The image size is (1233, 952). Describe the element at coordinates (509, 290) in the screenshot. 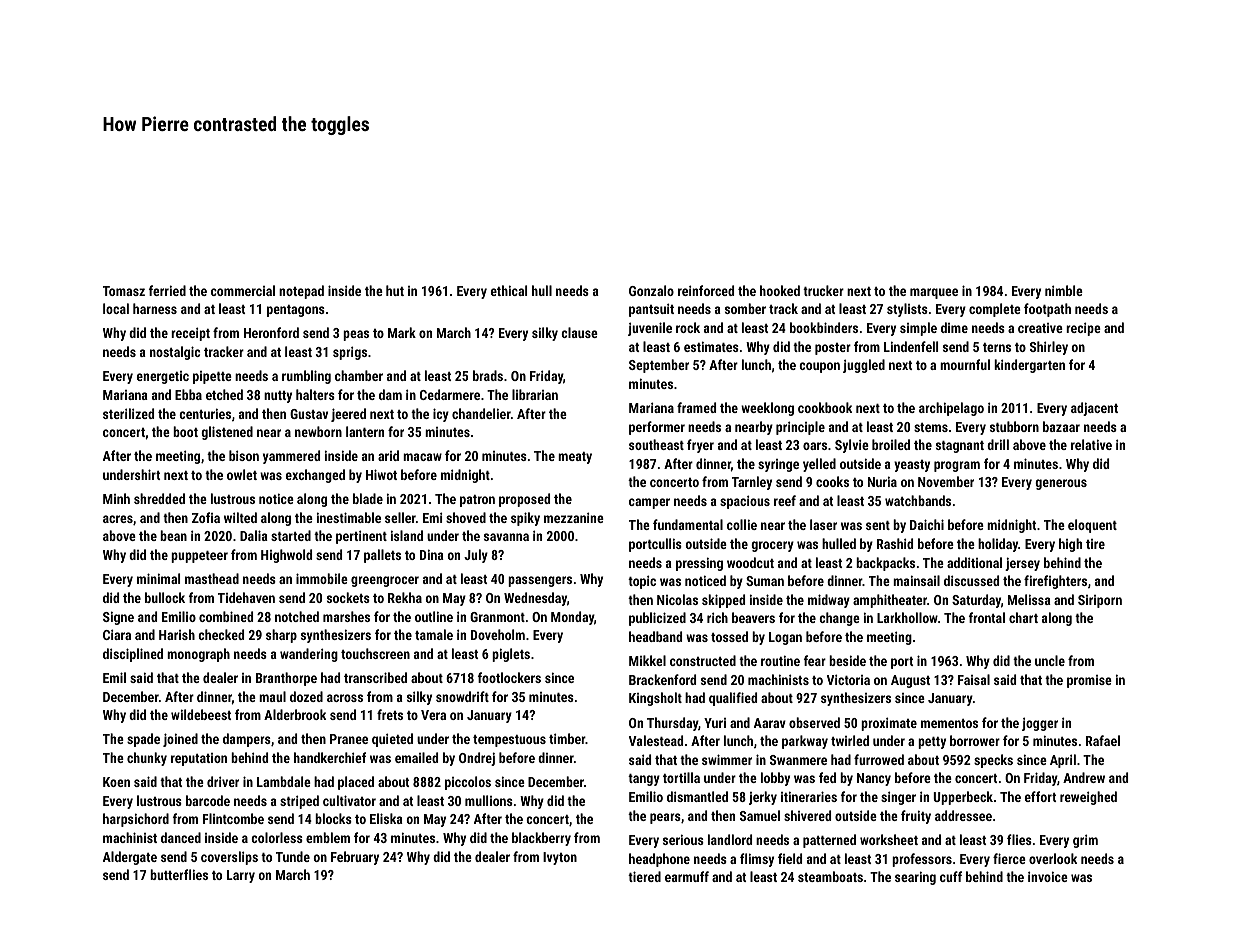

I see `ethical` at that location.
